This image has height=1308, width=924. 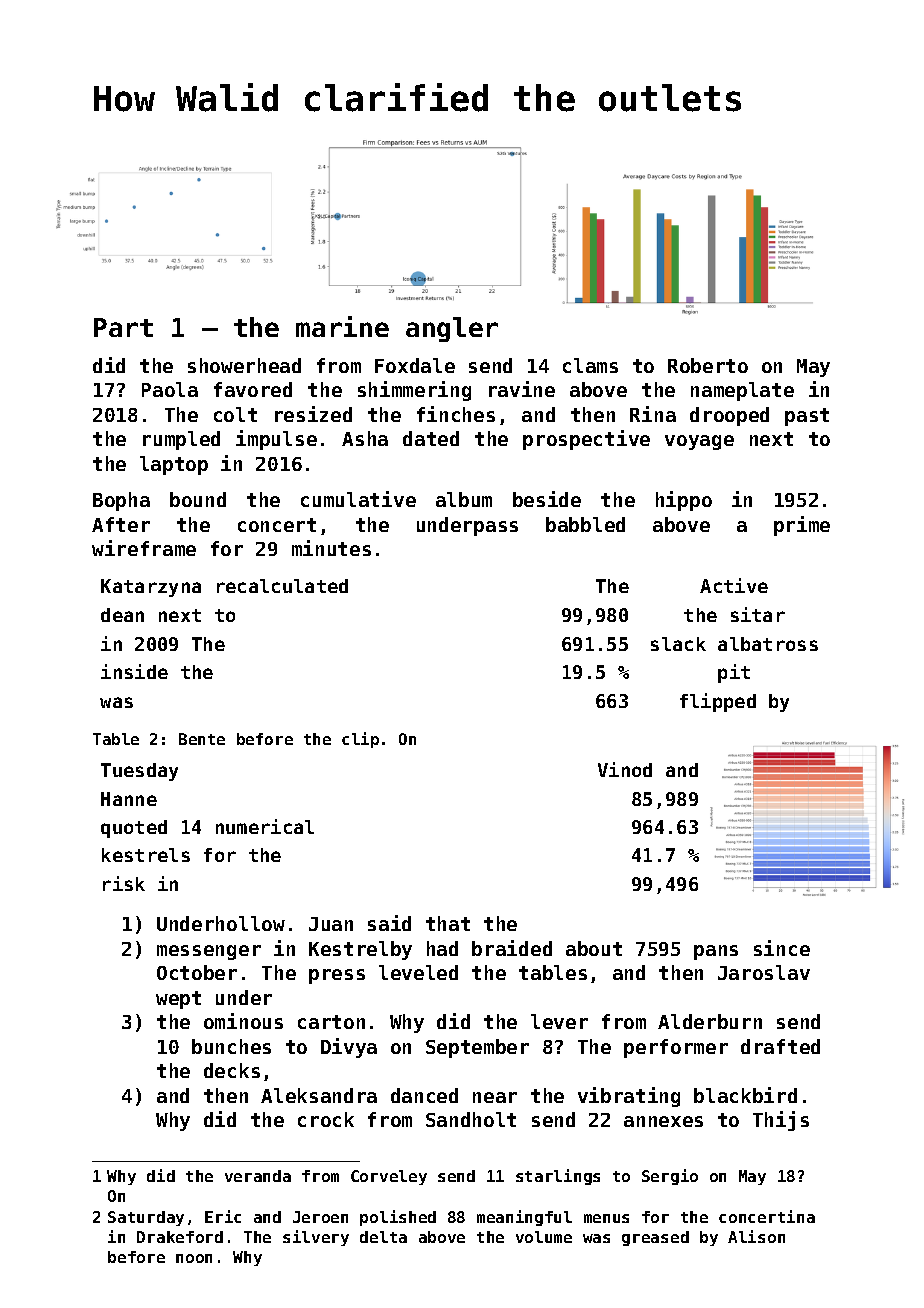 I want to click on said, so click(x=389, y=923).
